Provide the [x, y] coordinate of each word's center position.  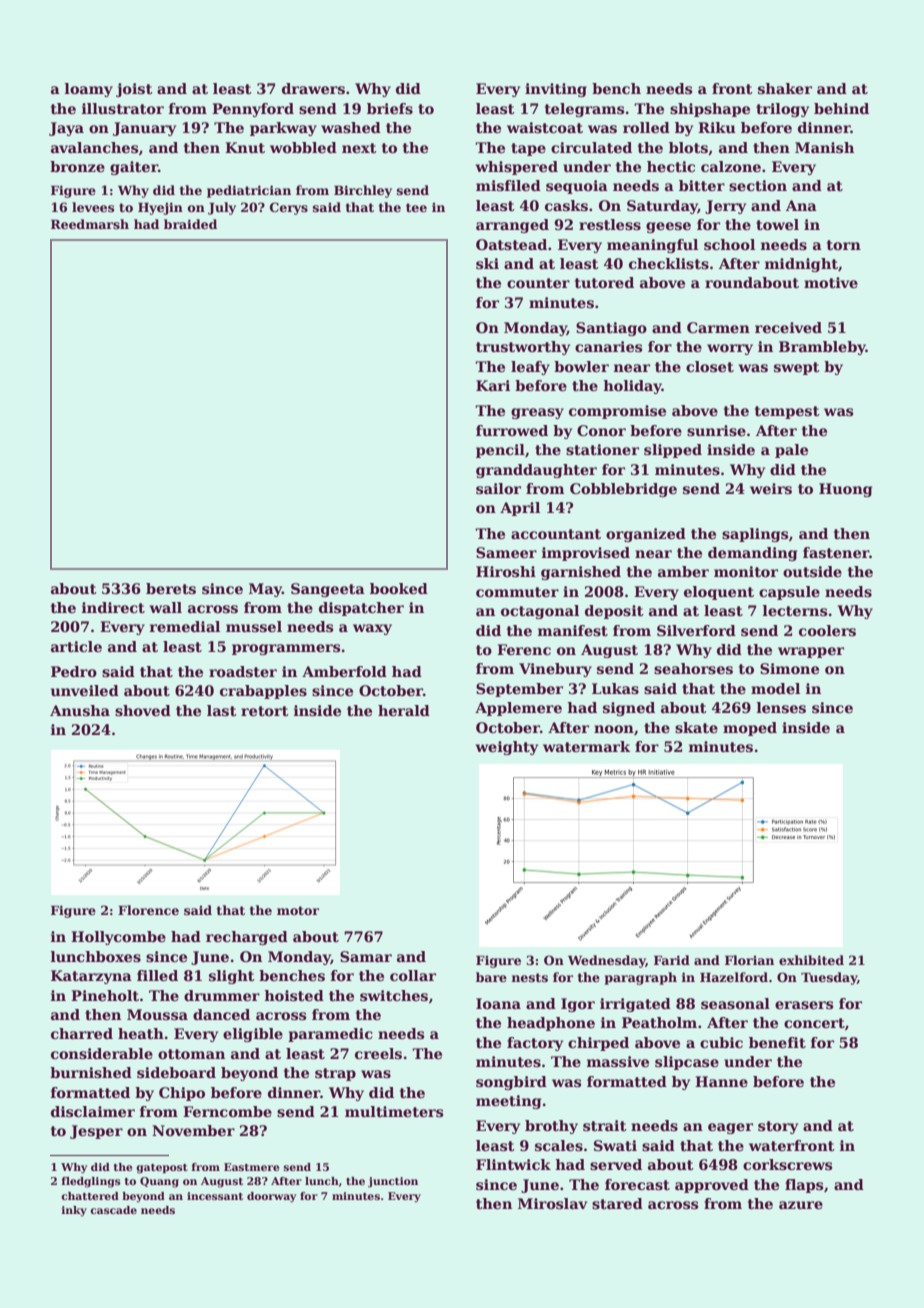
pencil [500, 451]
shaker [785, 88]
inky [74, 1211]
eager [730, 1128]
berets [171, 588]
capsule [789, 593]
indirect [113, 607]
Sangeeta [328, 590]
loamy [89, 90]
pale [791, 451]
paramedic [330, 1035]
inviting [556, 90]
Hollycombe [118, 938]
